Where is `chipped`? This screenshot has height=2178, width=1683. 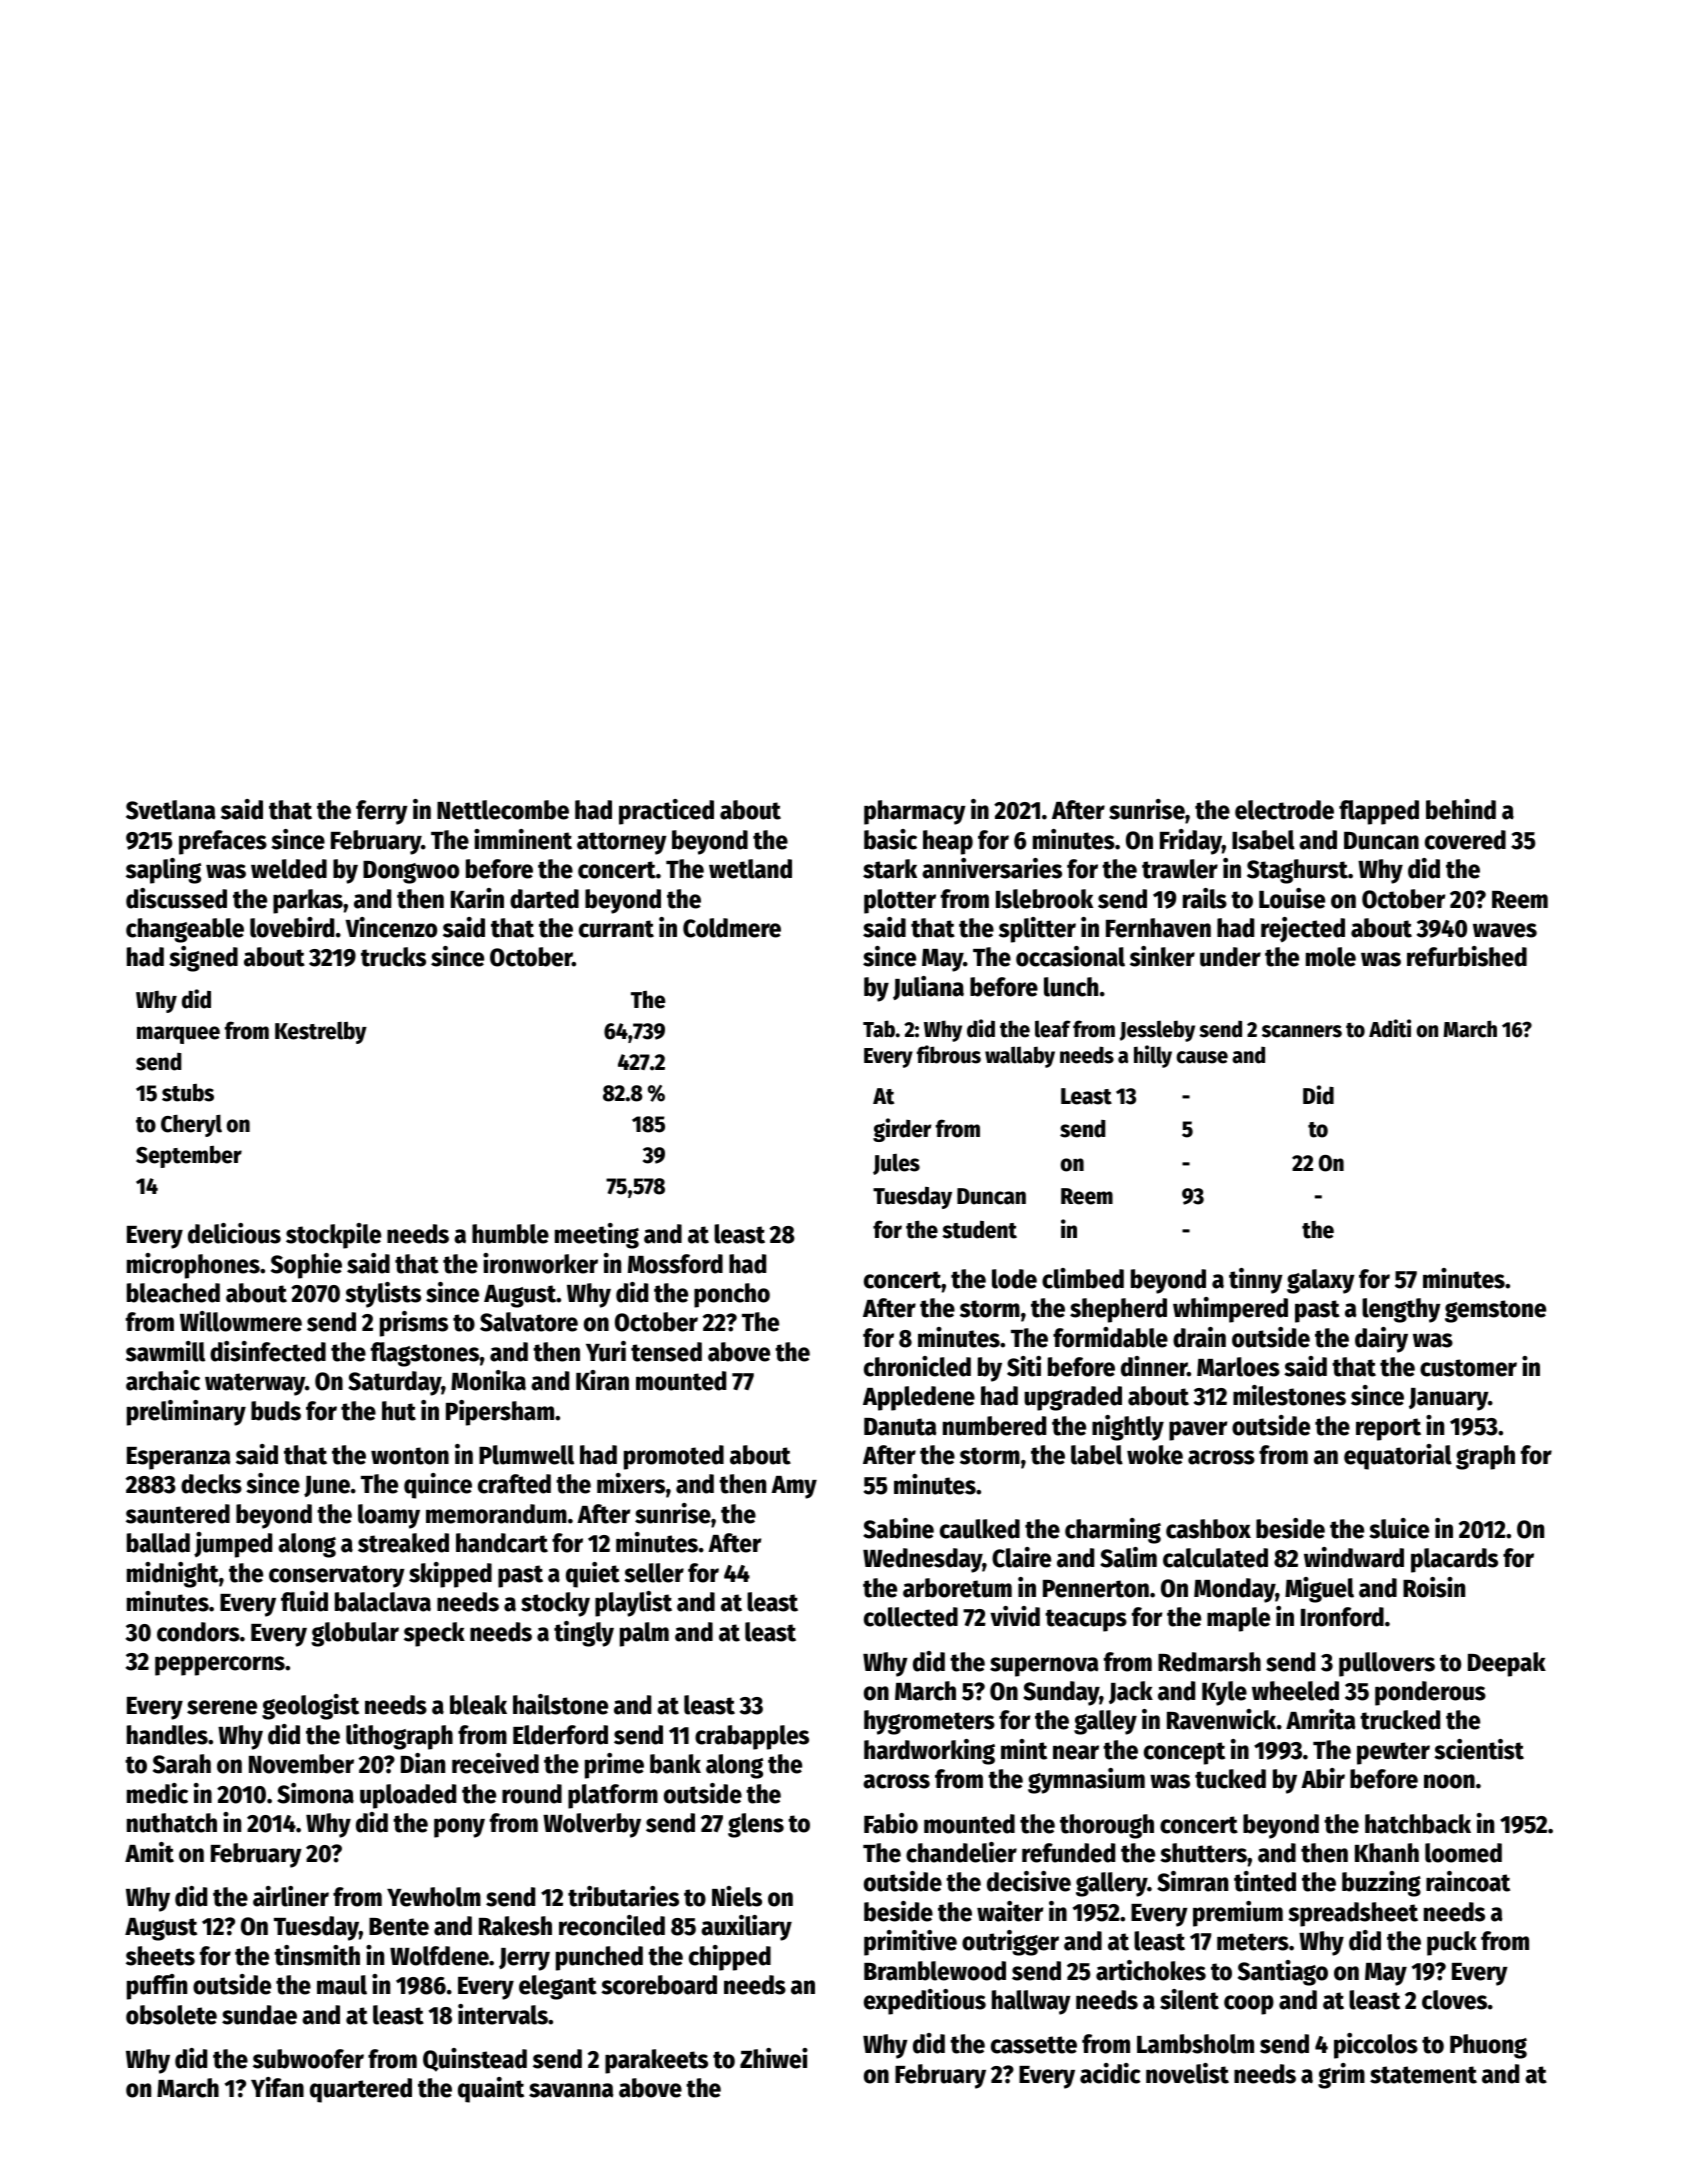 chipped is located at coordinates (730, 1958).
